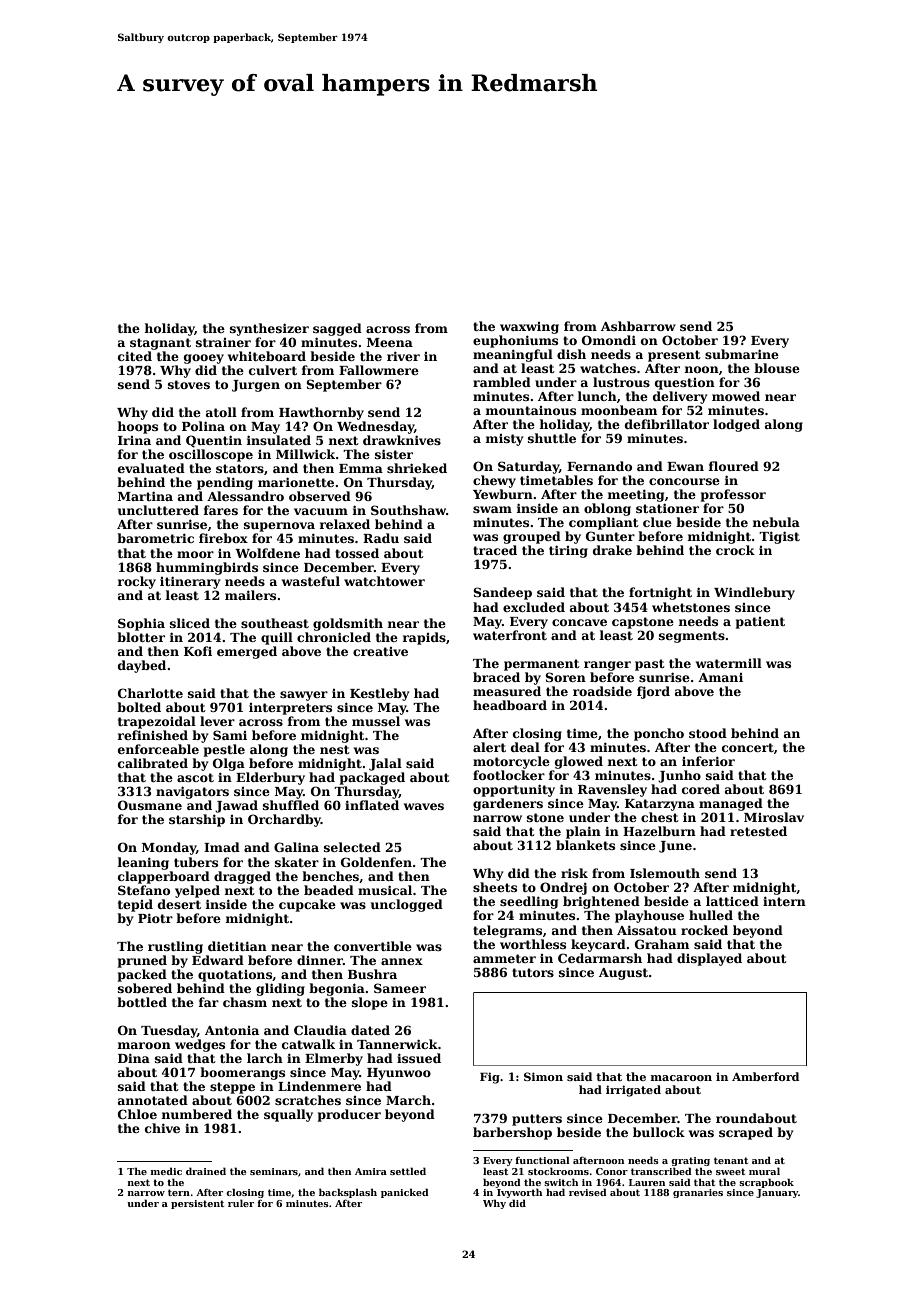 The height and width of the document is (1308, 924). Describe the element at coordinates (166, 1171) in the document. I see `medic` at that location.
